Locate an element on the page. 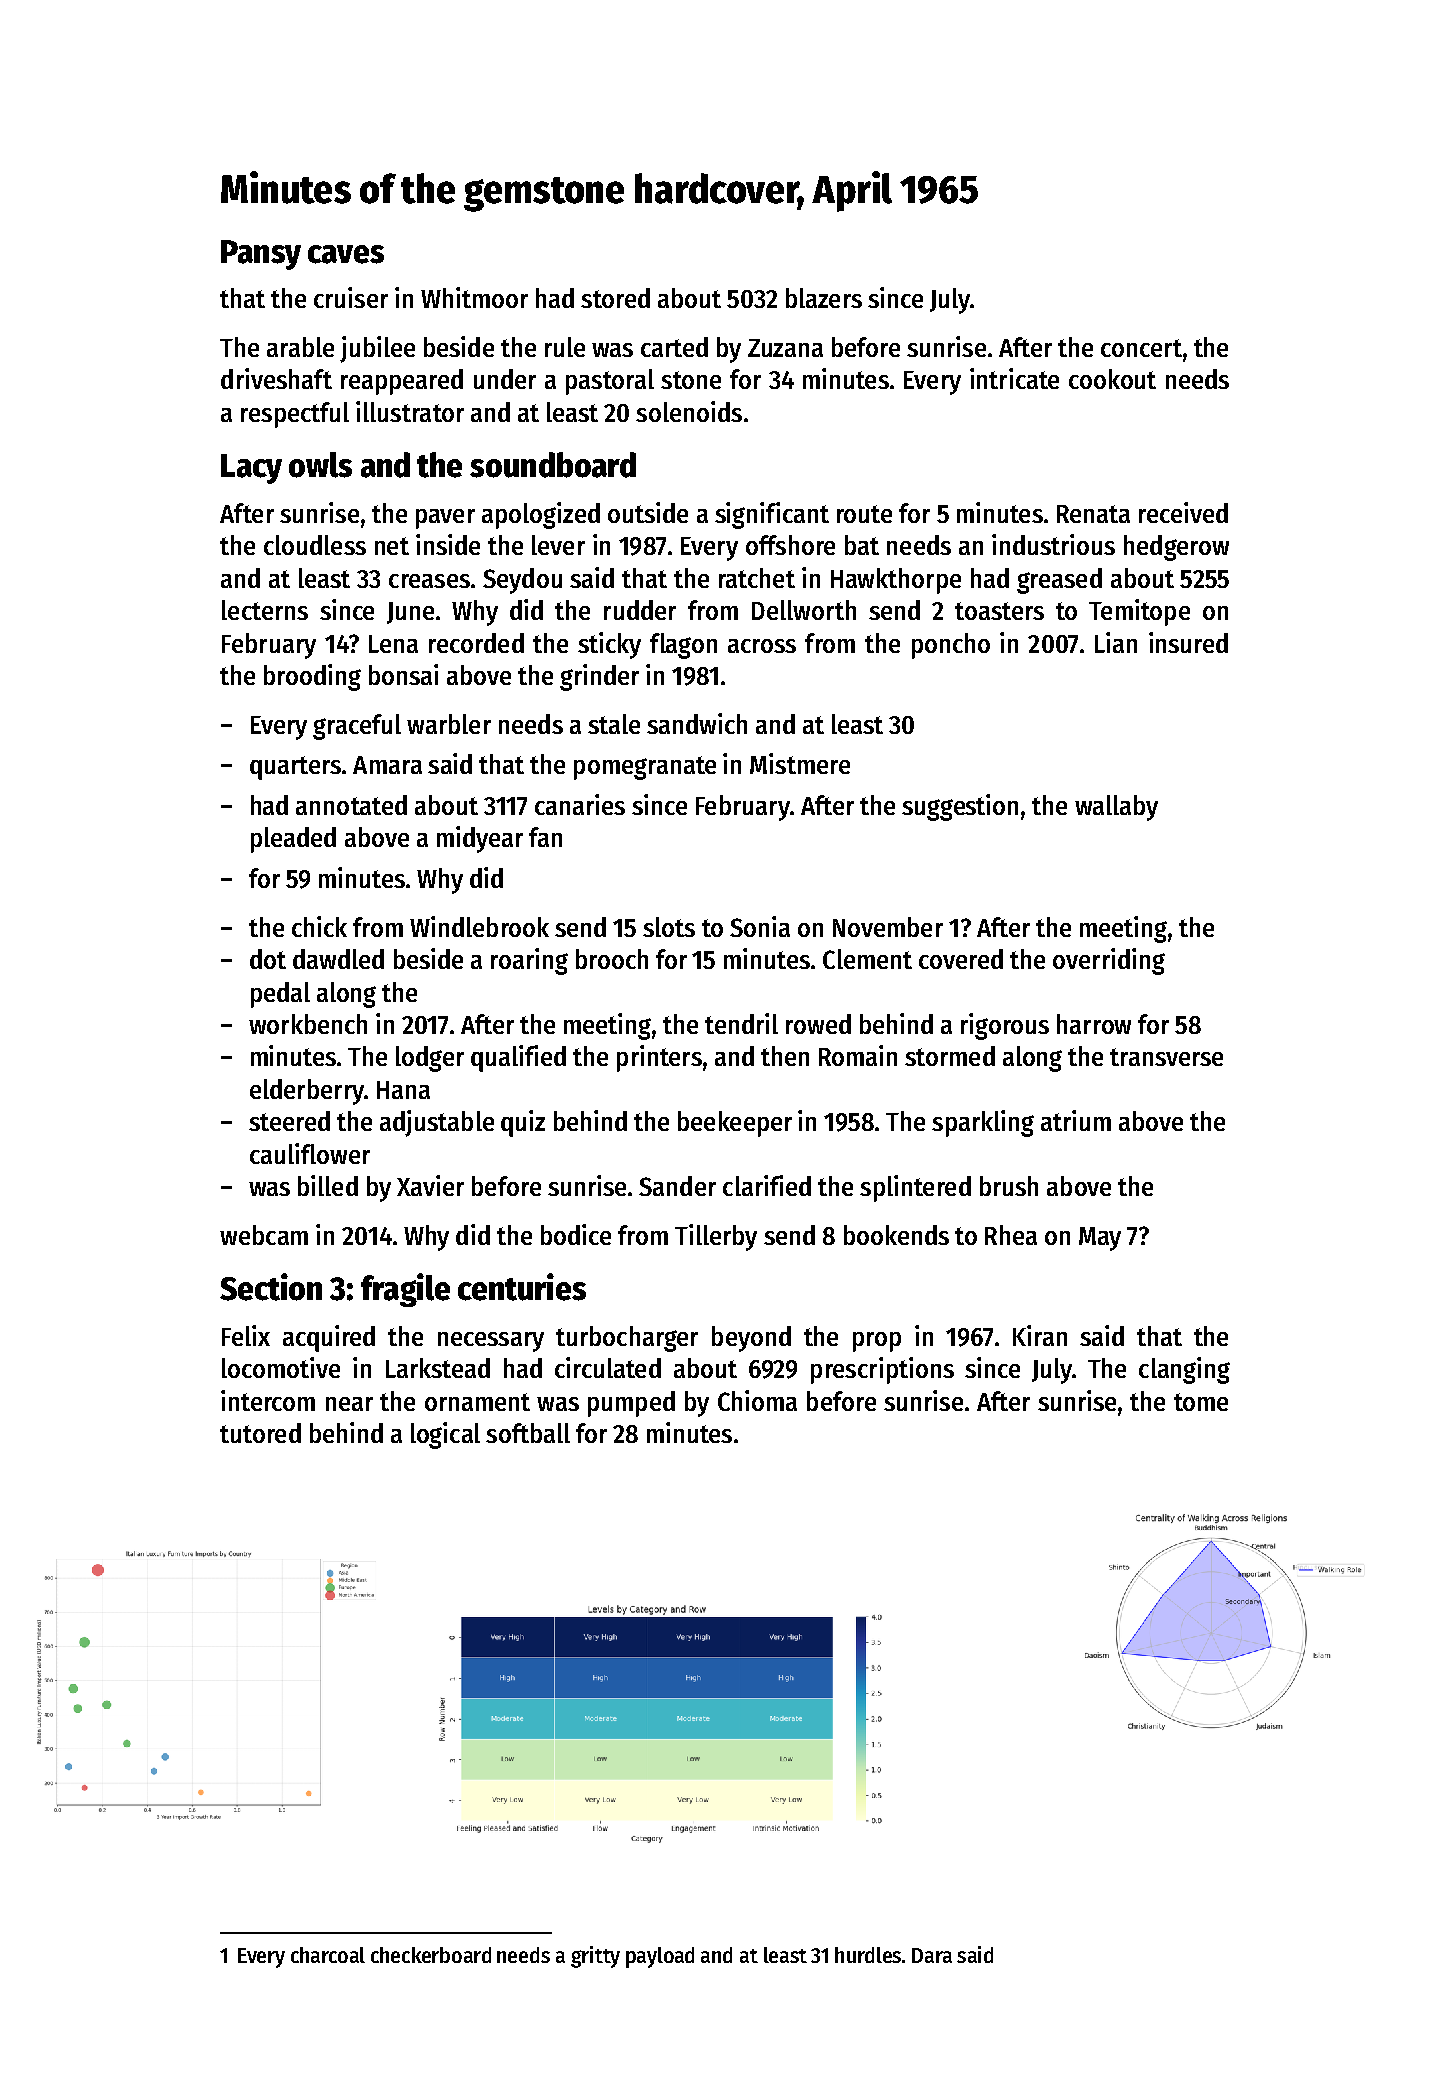 The width and height of the document is (1450, 2100). charcoal is located at coordinates (328, 1955).
